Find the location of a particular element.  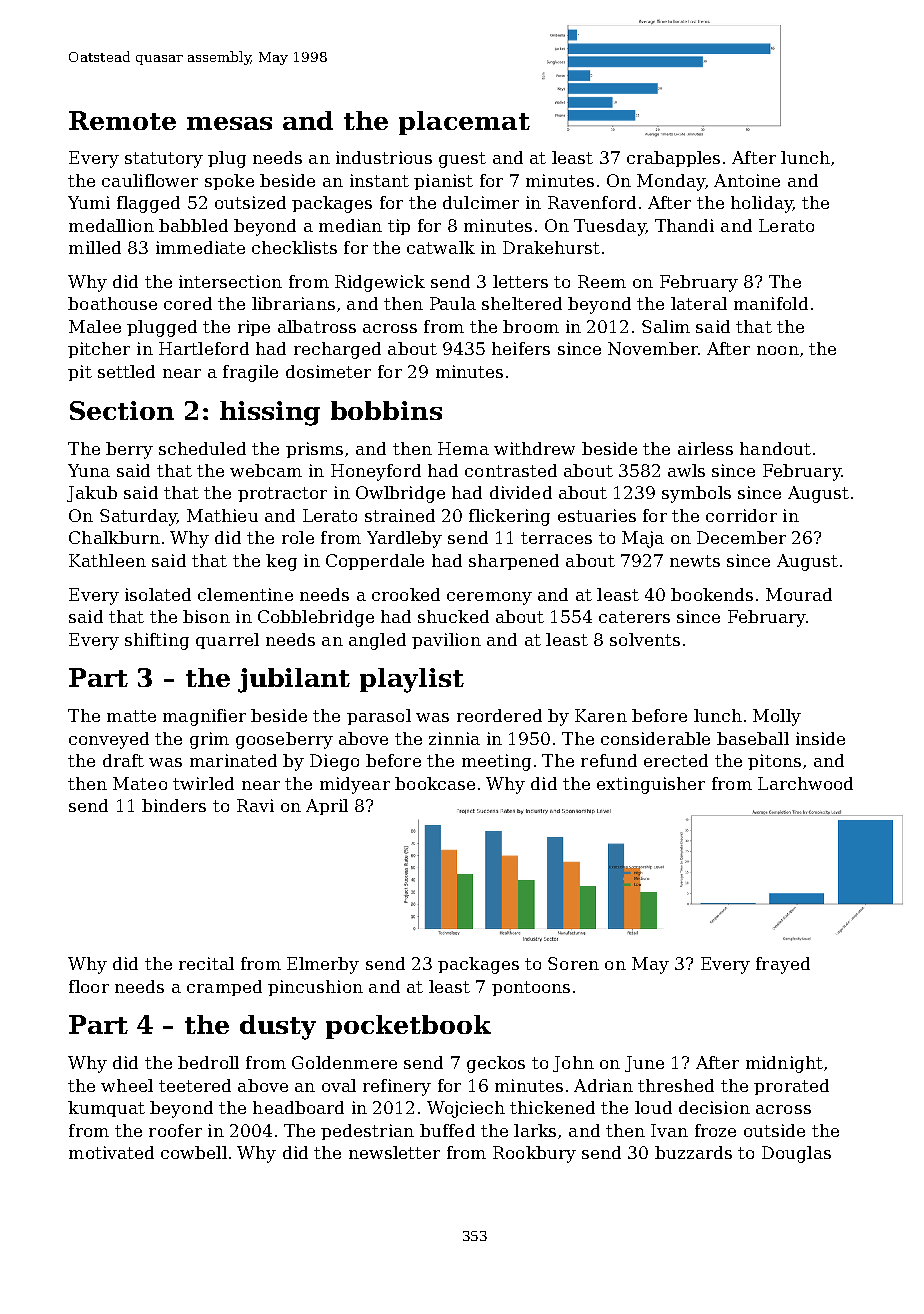

binders is located at coordinates (174, 805).
